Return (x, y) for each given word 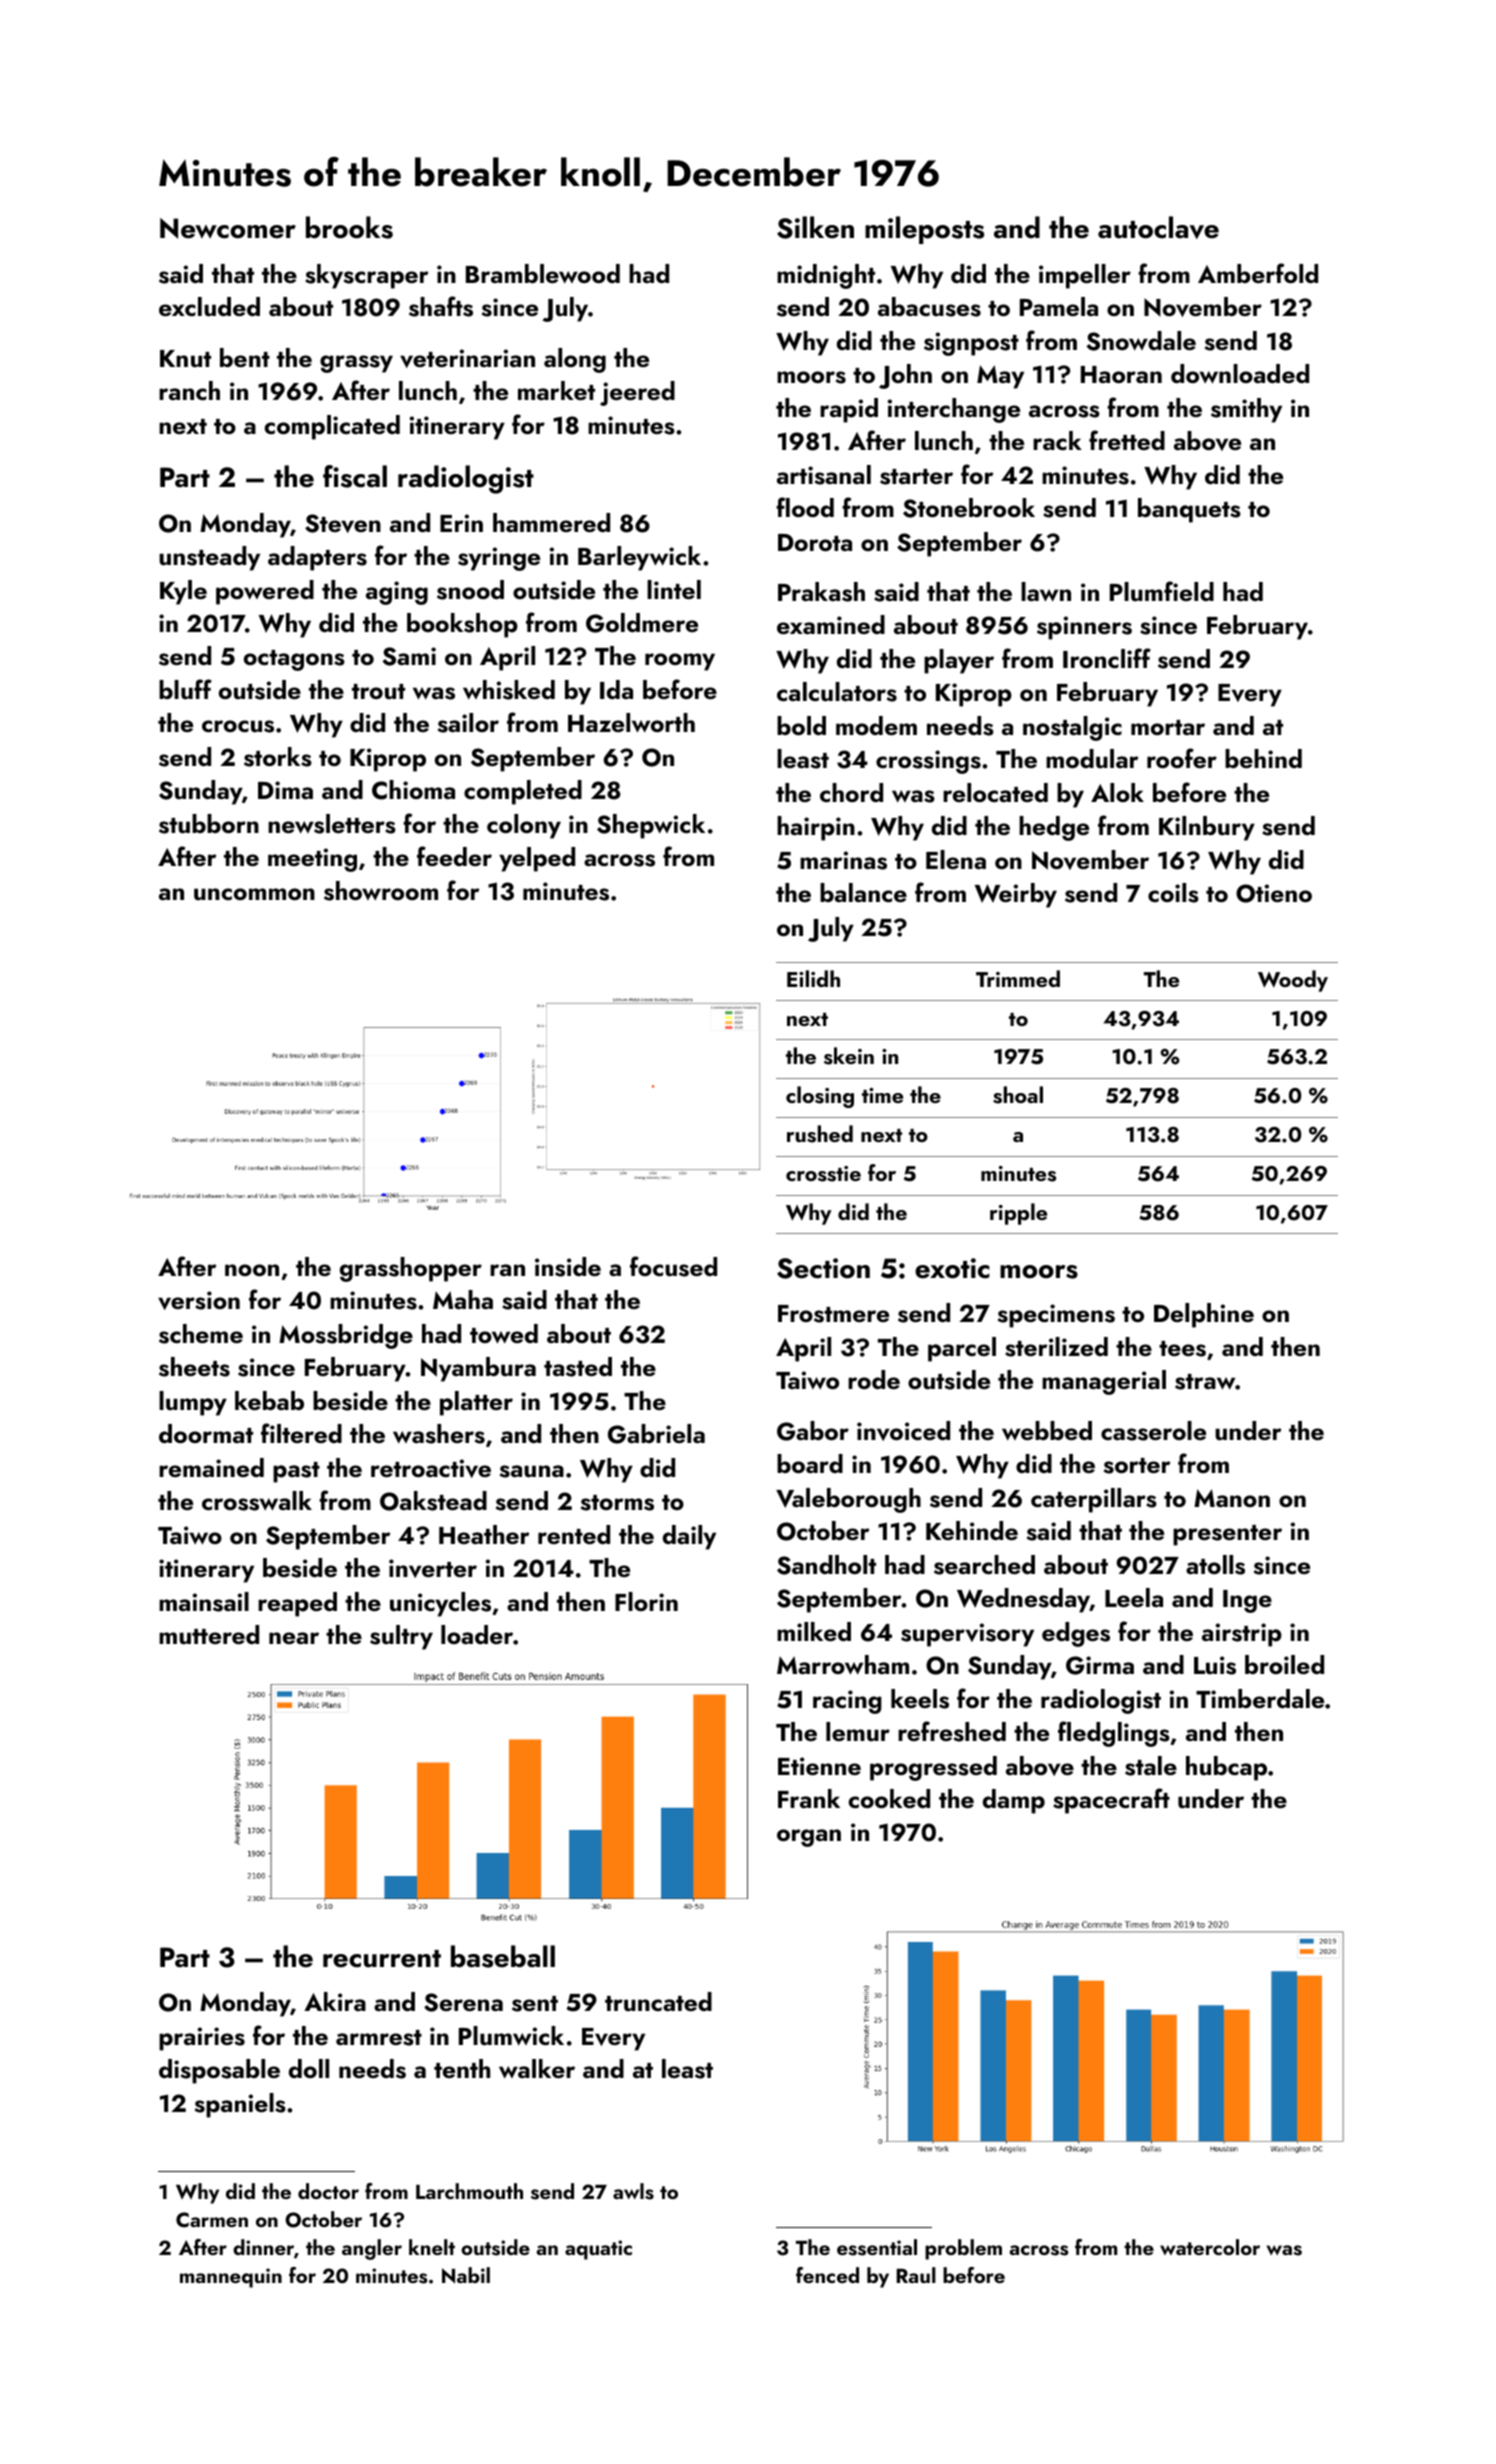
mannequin (231, 2278)
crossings (928, 762)
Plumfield (1162, 591)
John (905, 376)
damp (1014, 1801)
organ (809, 1838)
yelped (537, 859)
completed (523, 792)
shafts (441, 306)
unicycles (440, 1604)
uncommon (254, 894)
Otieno (1274, 893)
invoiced (903, 1431)
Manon (1232, 1498)
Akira (335, 2001)
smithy (1246, 410)
